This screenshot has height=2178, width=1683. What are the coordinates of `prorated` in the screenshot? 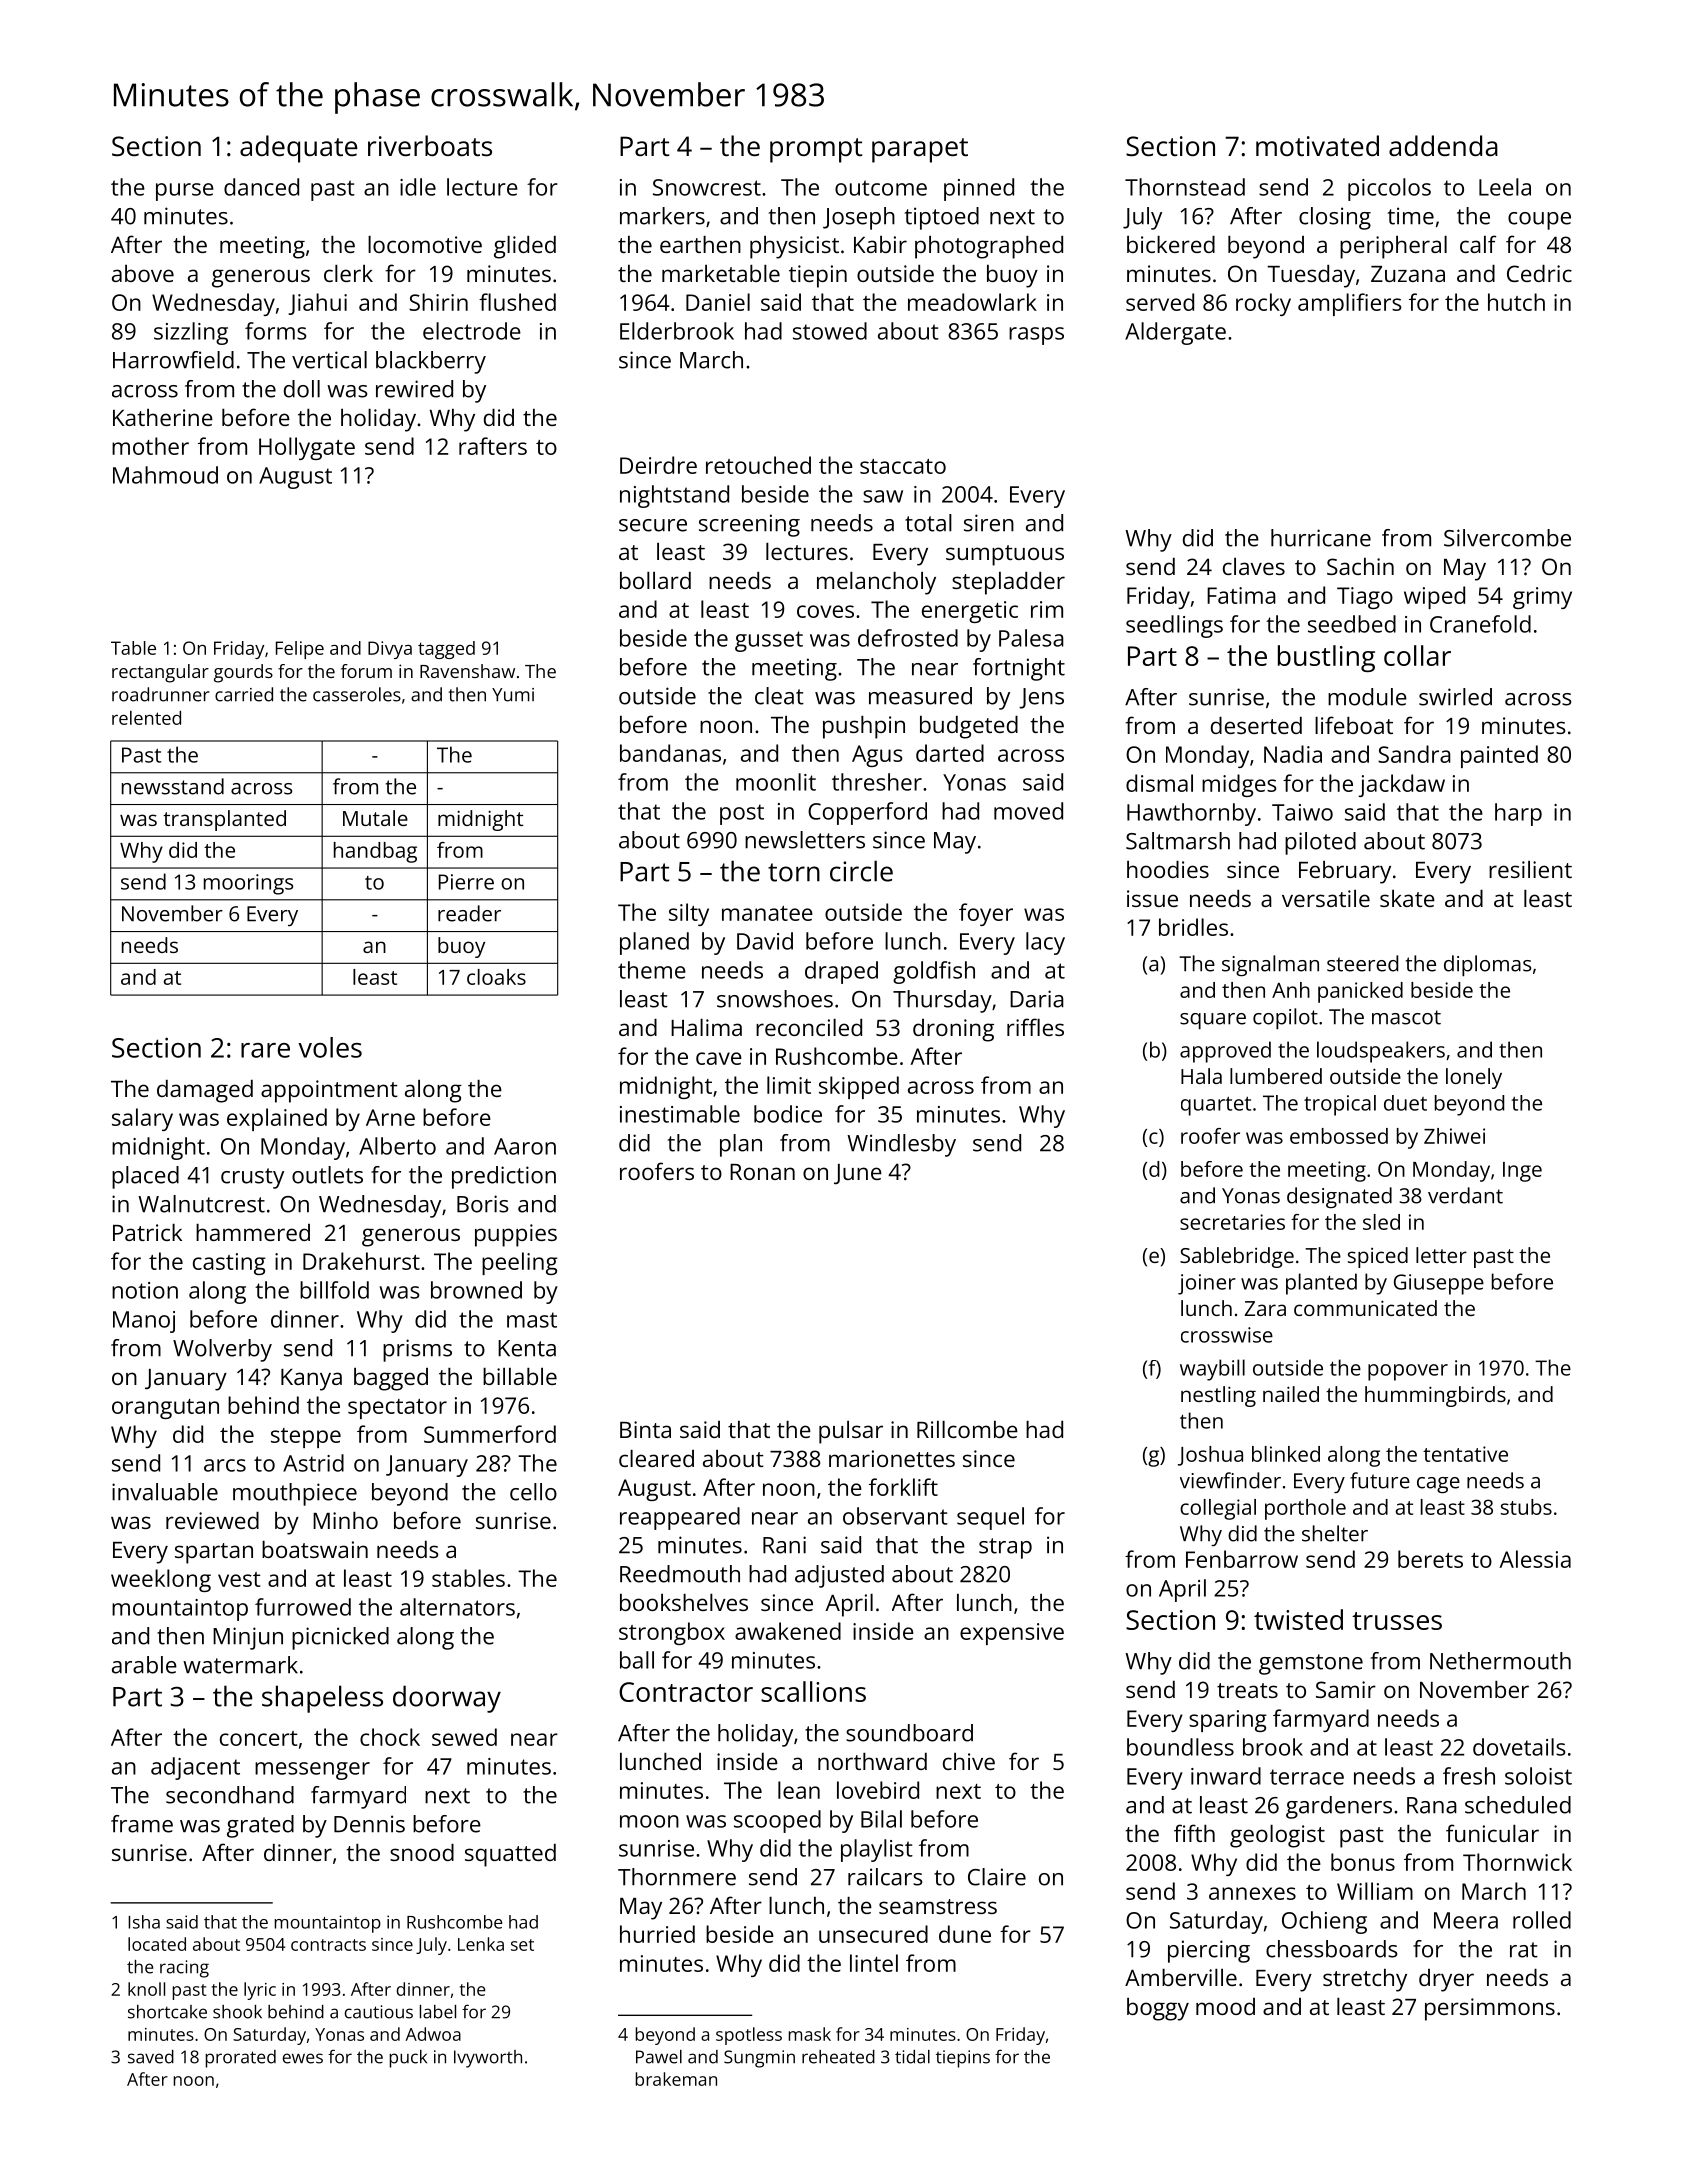 It's located at (241, 2059).
